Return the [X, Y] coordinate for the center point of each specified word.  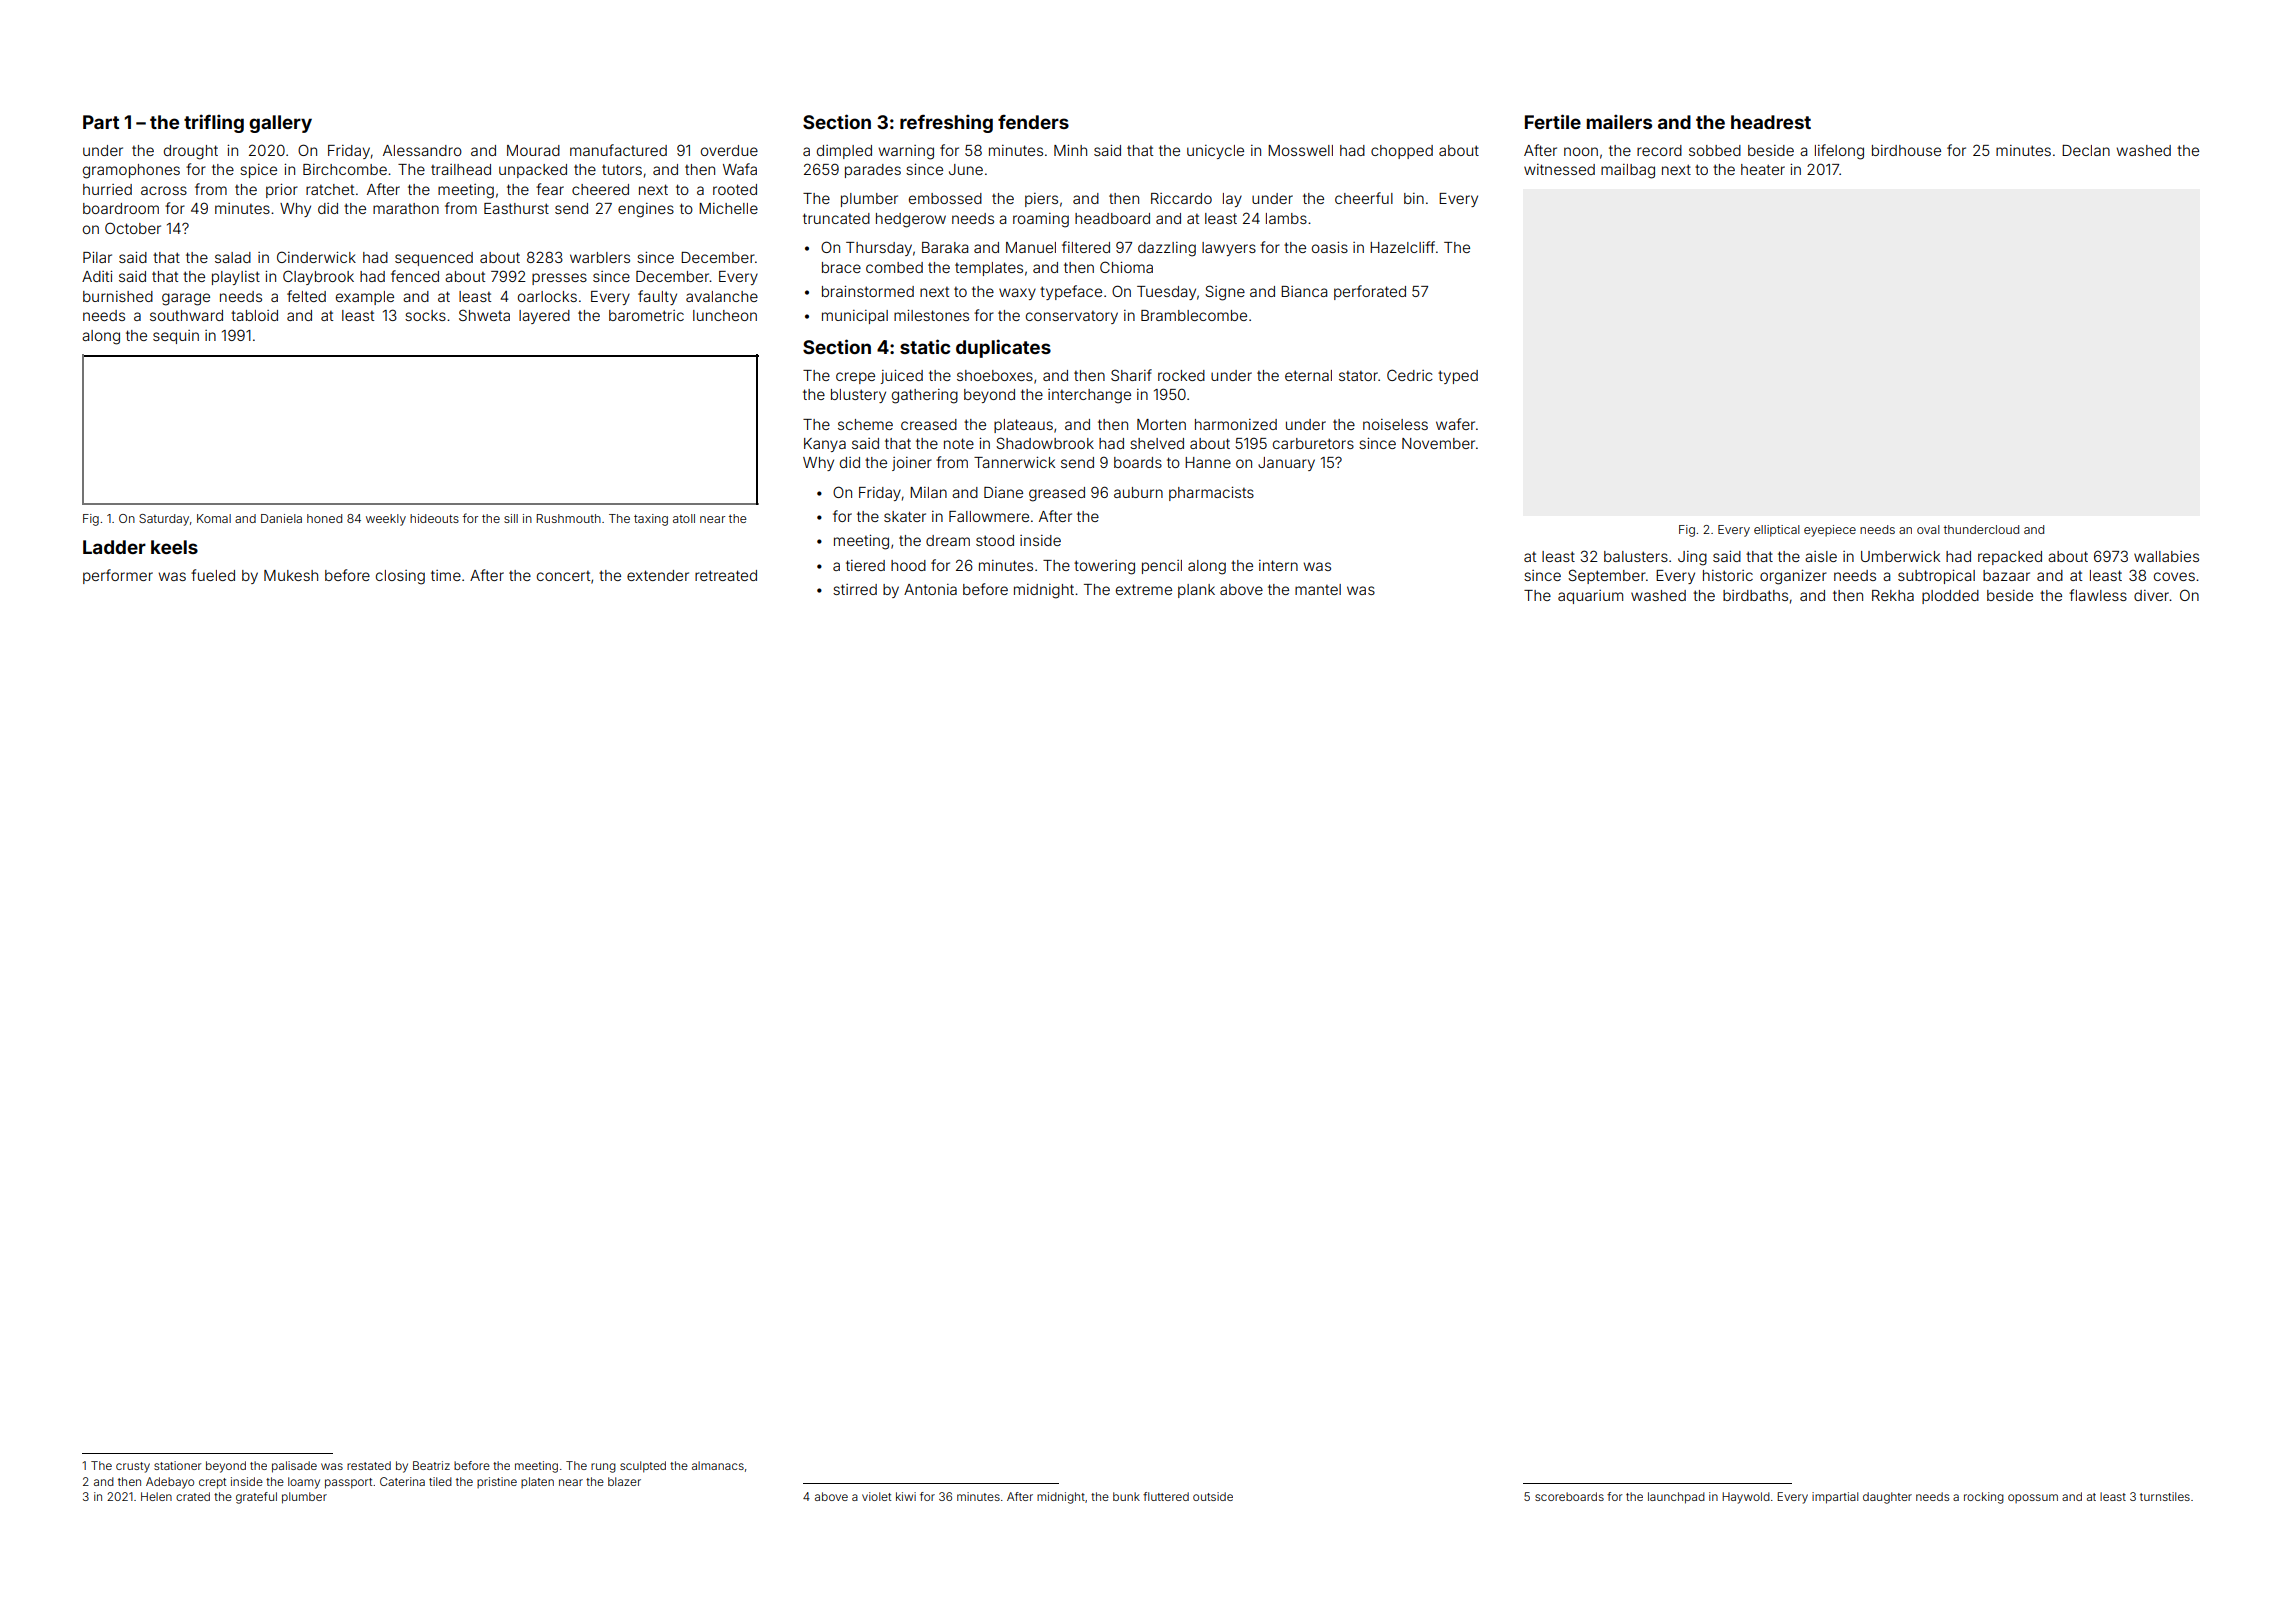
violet [876, 1496]
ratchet [330, 189]
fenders [1033, 122]
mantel [1318, 589]
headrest [1771, 122]
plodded [1950, 597]
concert [563, 576]
